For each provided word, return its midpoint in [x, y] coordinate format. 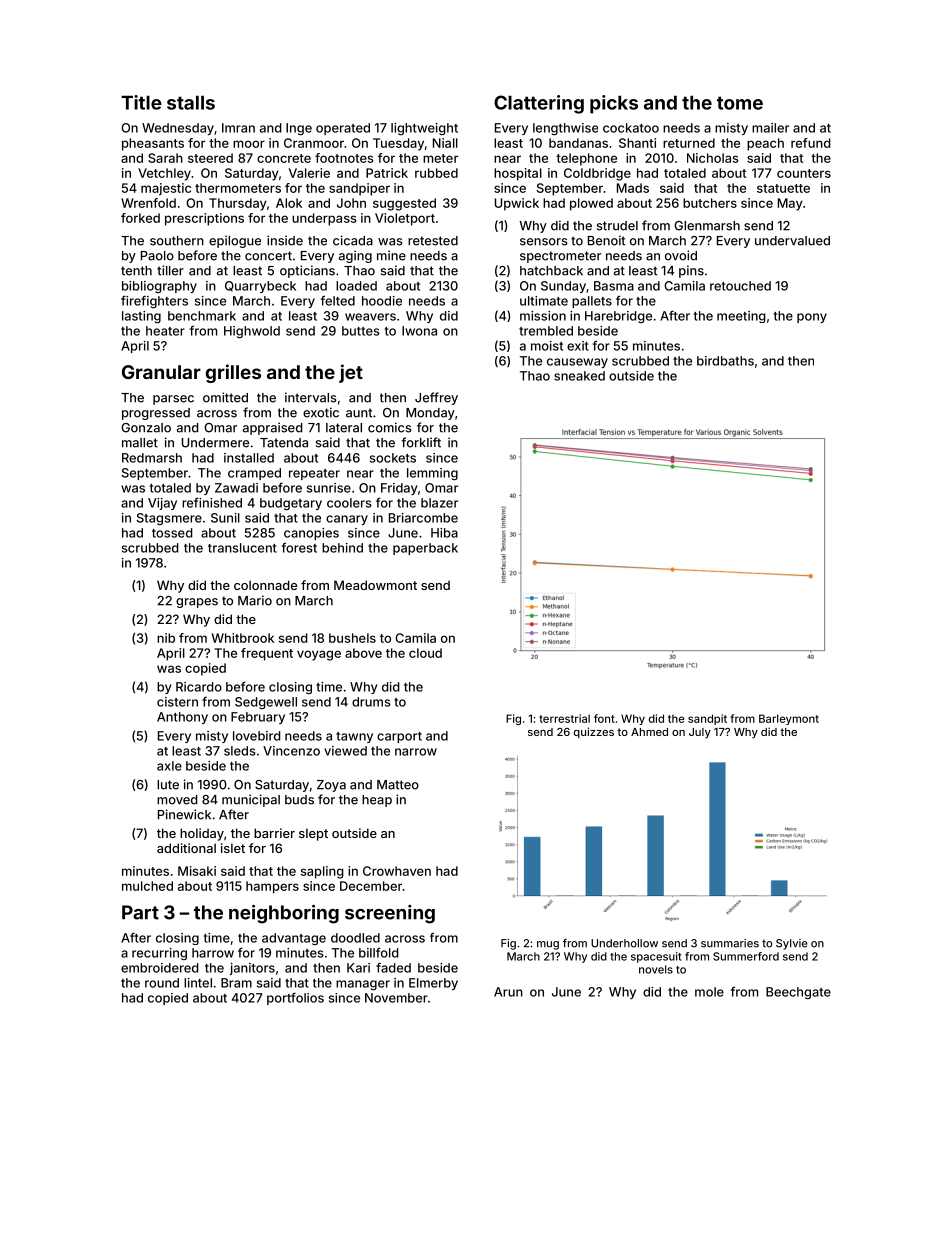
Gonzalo [146, 428]
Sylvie [792, 944]
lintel [198, 983]
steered [210, 158]
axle [169, 766]
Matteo [398, 785]
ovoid [681, 255]
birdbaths [725, 361]
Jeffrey [436, 398]
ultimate [544, 301]
